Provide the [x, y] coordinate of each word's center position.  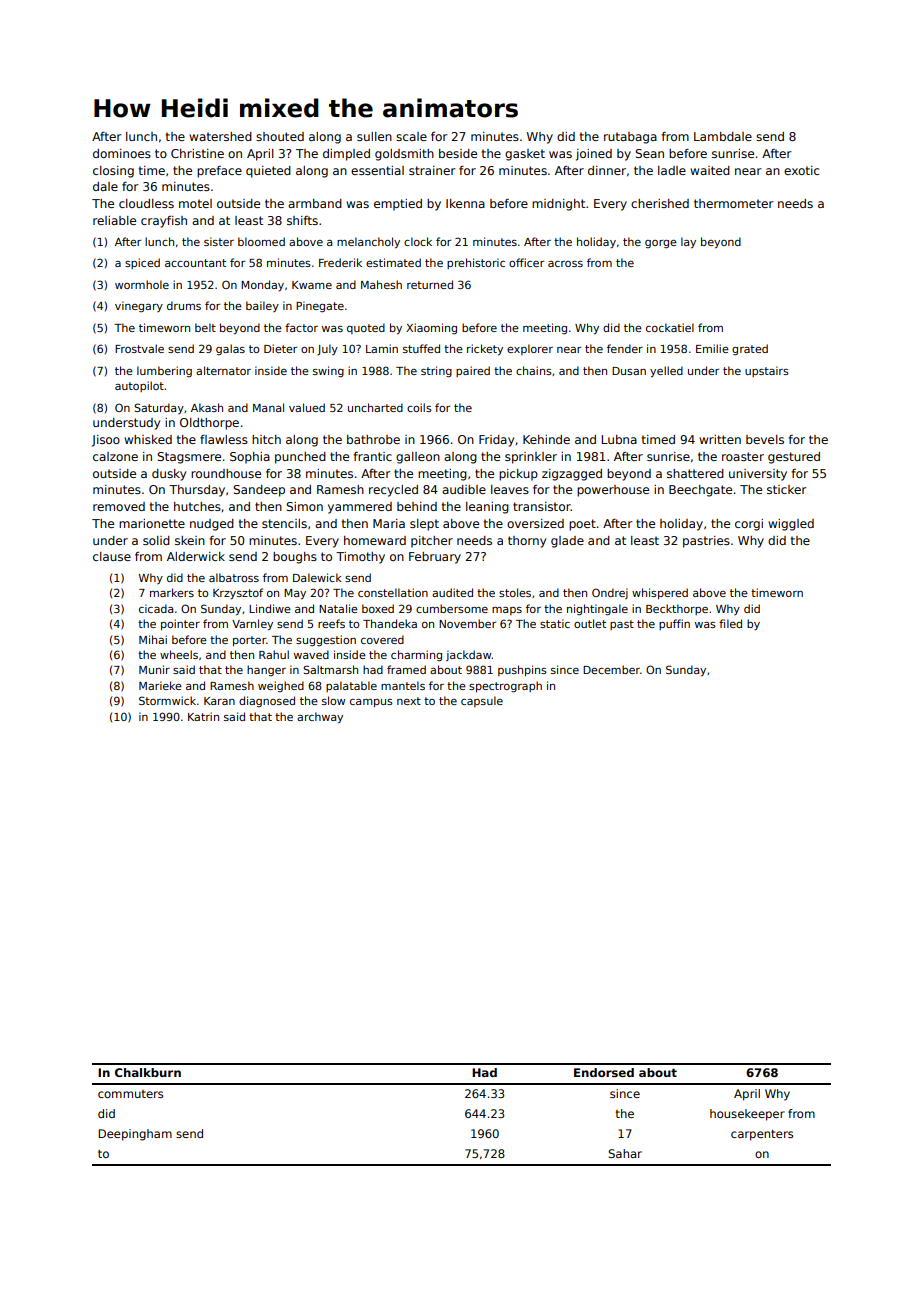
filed [730, 623]
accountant [195, 263]
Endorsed [604, 1072]
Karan [219, 701]
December [611, 669]
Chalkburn [148, 1072]
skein [190, 540]
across [565, 264]
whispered [660, 593]
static [555, 623]
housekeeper [747, 1115]
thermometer [734, 203]
